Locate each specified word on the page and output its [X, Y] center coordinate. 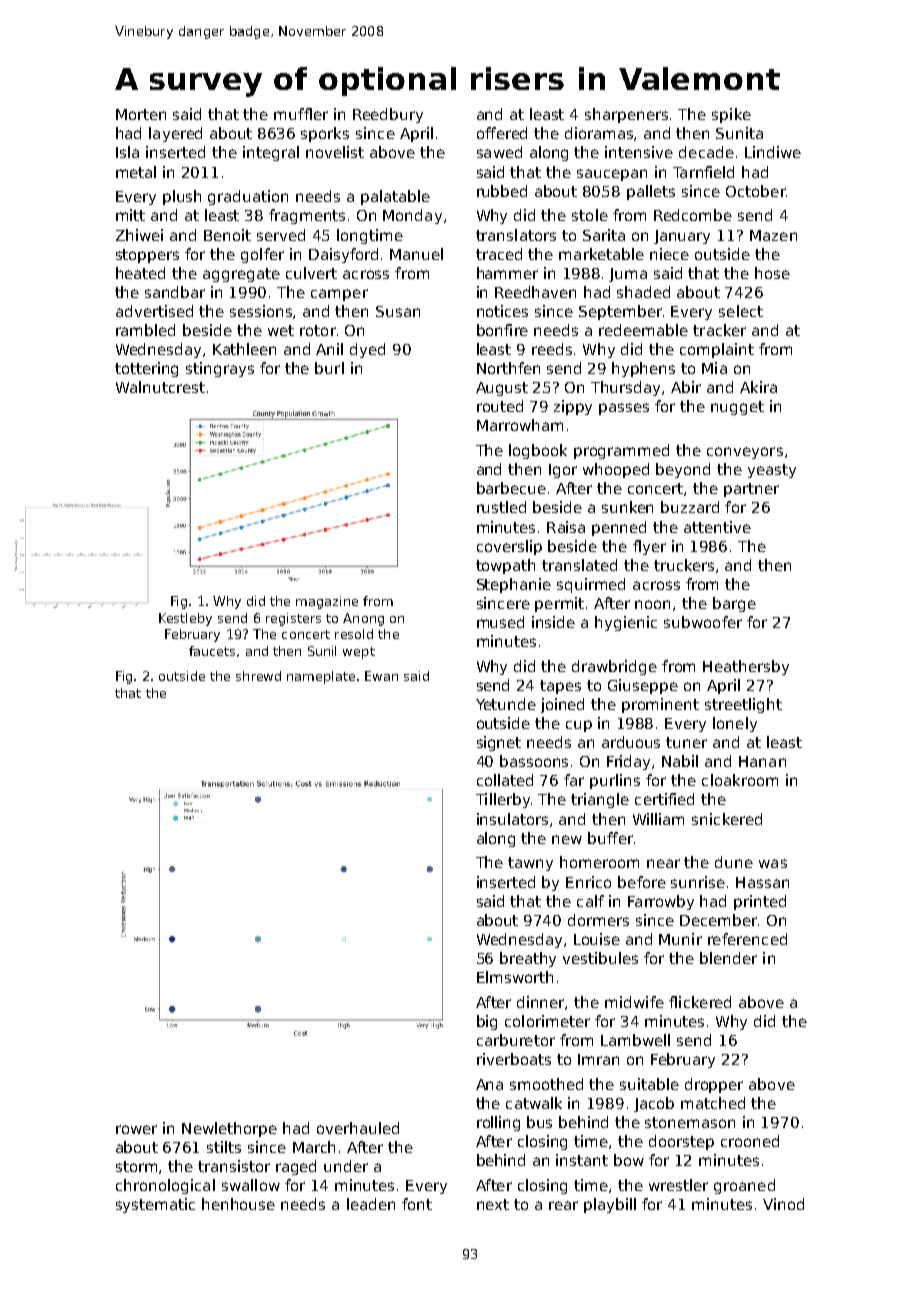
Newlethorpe [229, 1129]
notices [502, 311]
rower [136, 1129]
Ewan [381, 676]
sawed [499, 152]
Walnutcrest [160, 387]
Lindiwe [773, 152]
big [487, 1022]
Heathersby [746, 667]
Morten [141, 114]
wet [281, 330]
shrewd [258, 676]
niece [669, 254]
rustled [501, 507]
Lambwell [635, 1040]
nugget [737, 408]
